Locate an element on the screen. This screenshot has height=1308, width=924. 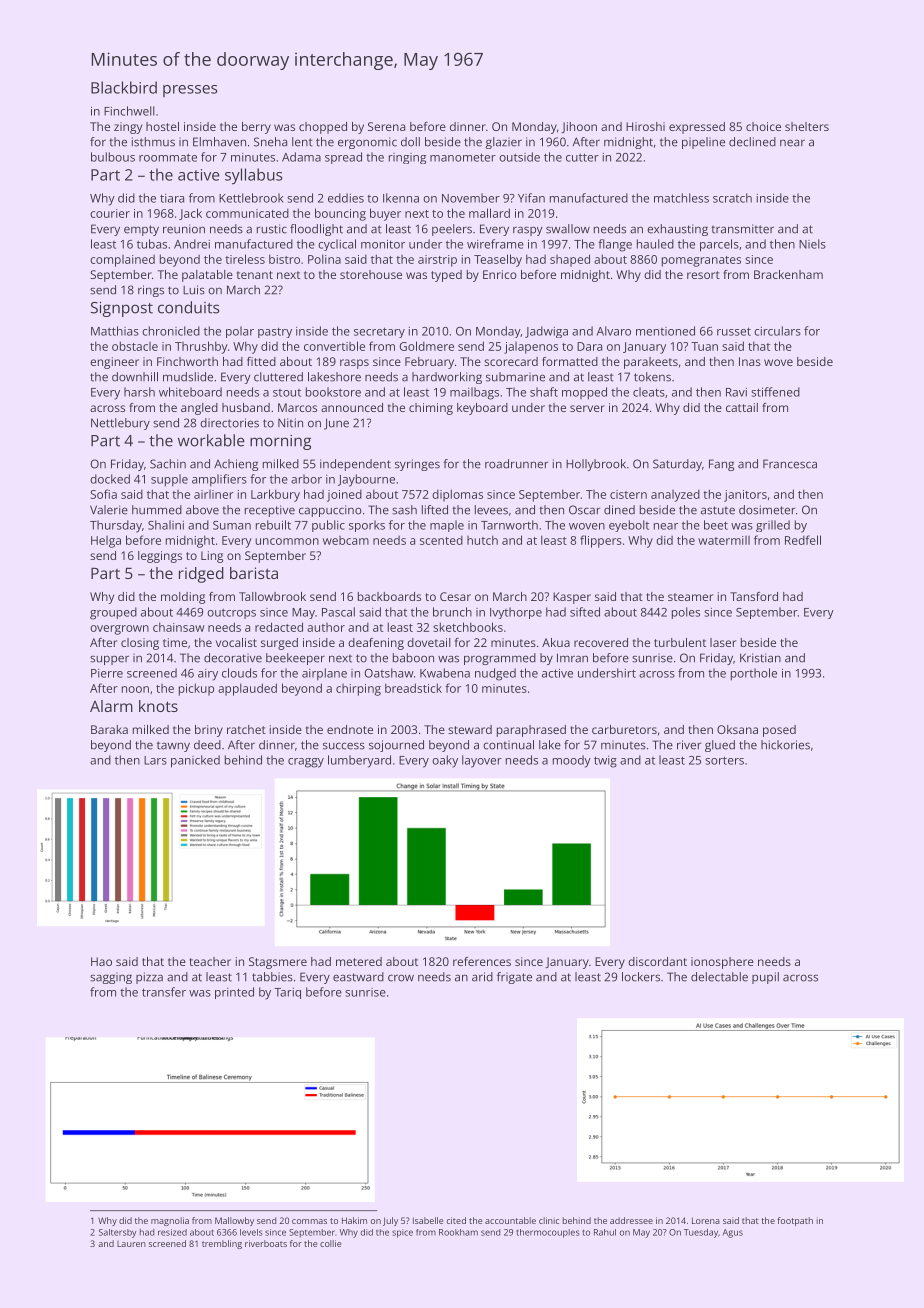
pupil is located at coordinates (765, 978).
